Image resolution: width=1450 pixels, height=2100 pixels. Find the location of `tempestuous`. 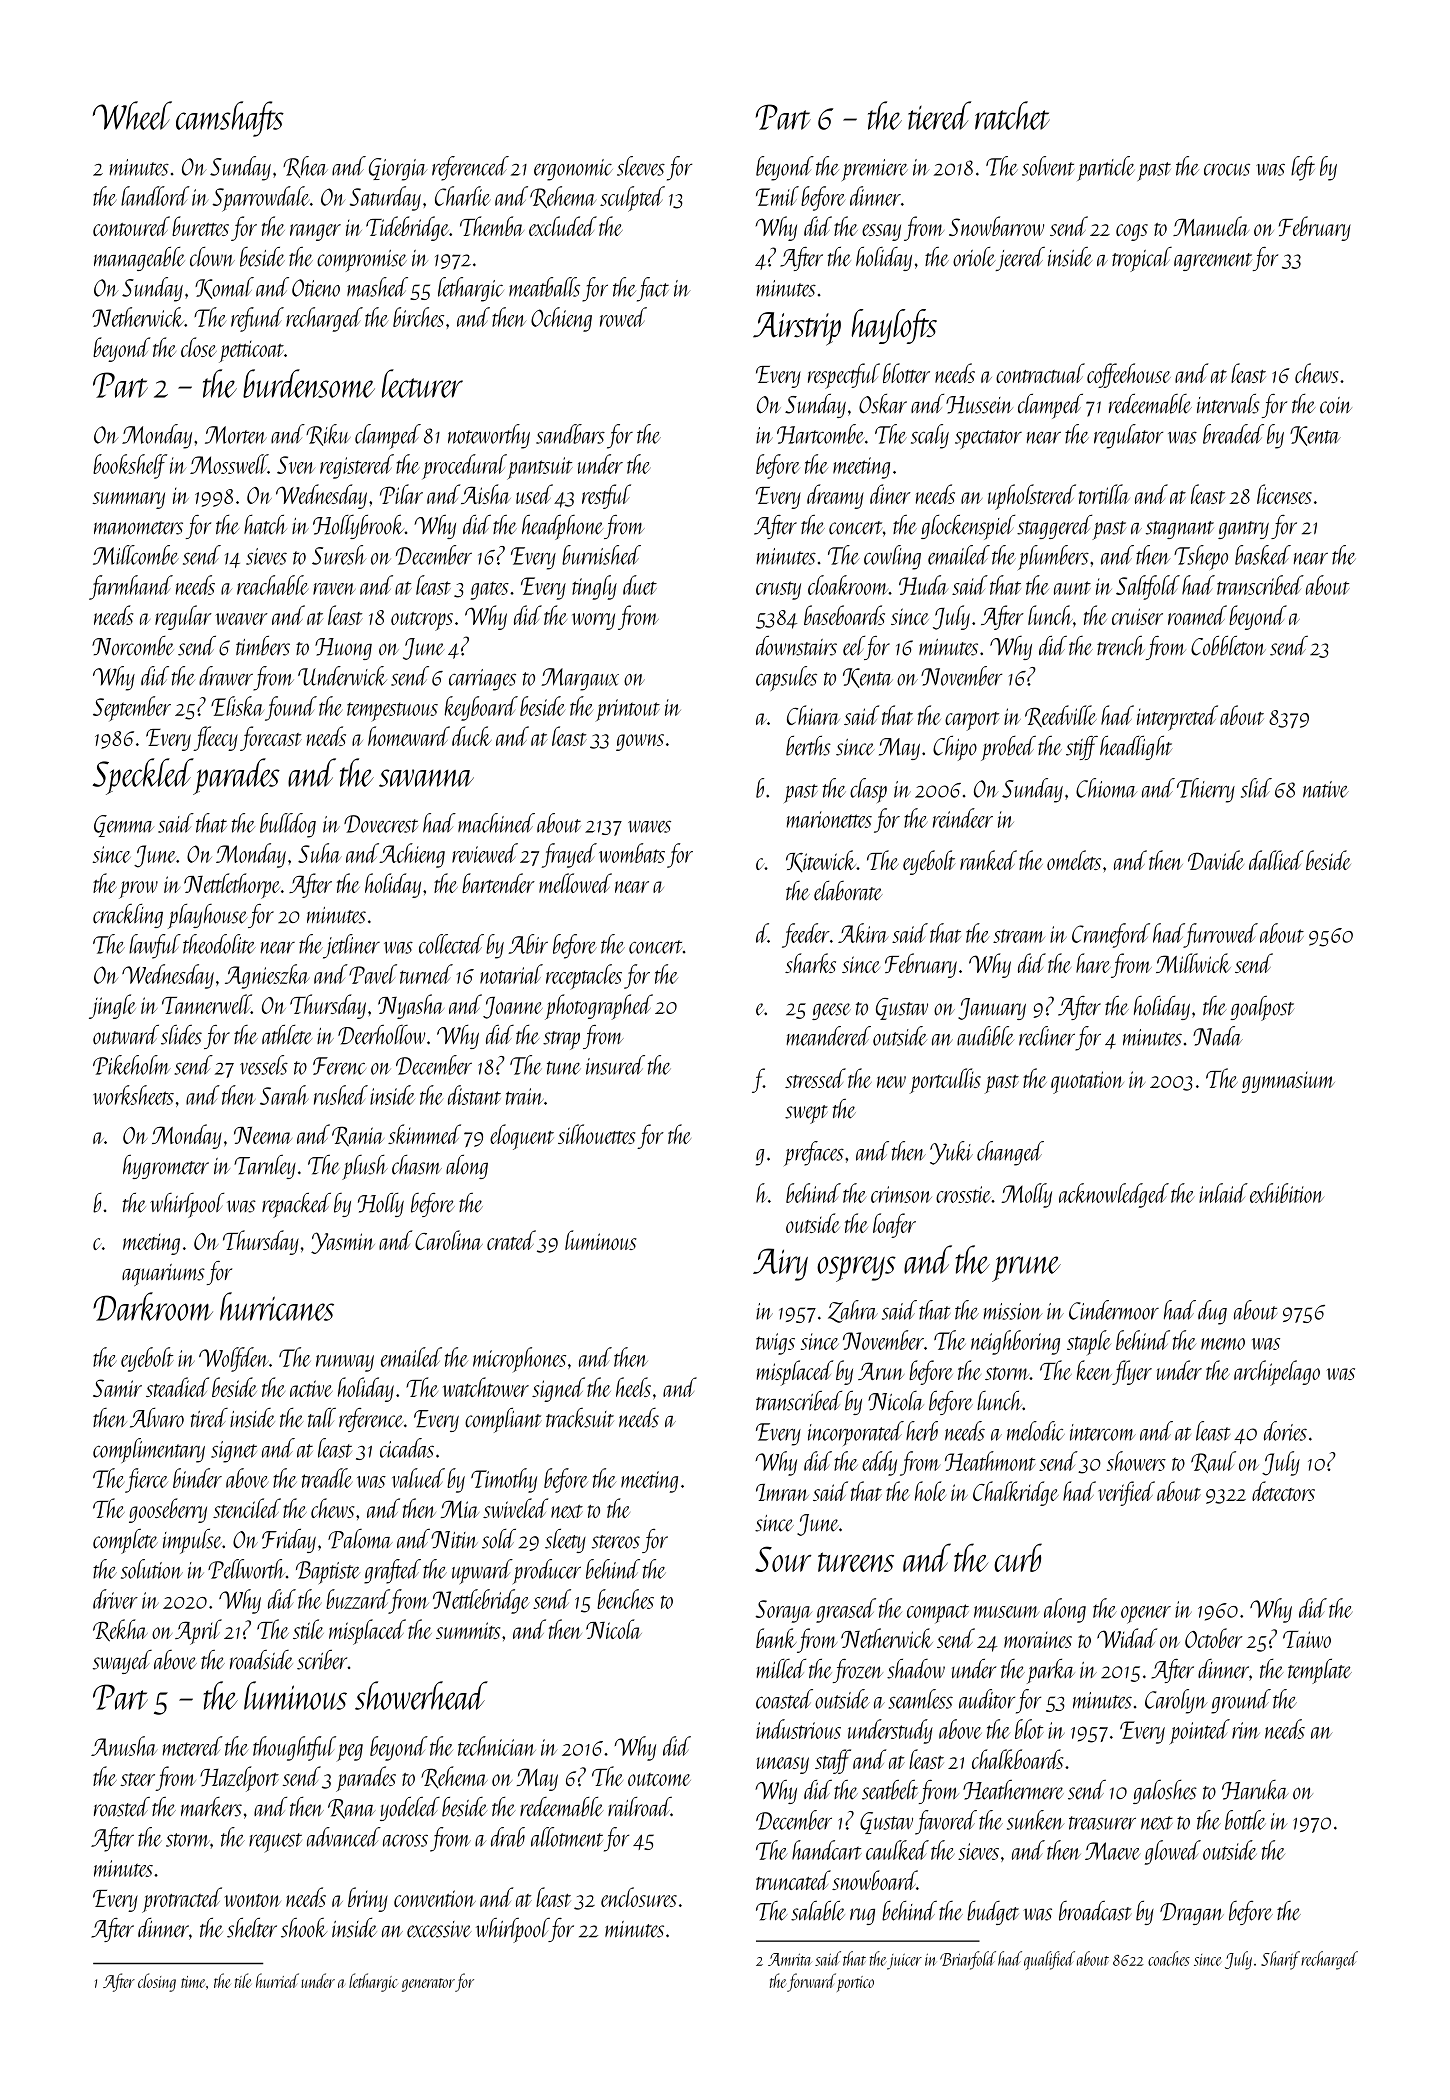

tempestuous is located at coordinates (392, 711).
